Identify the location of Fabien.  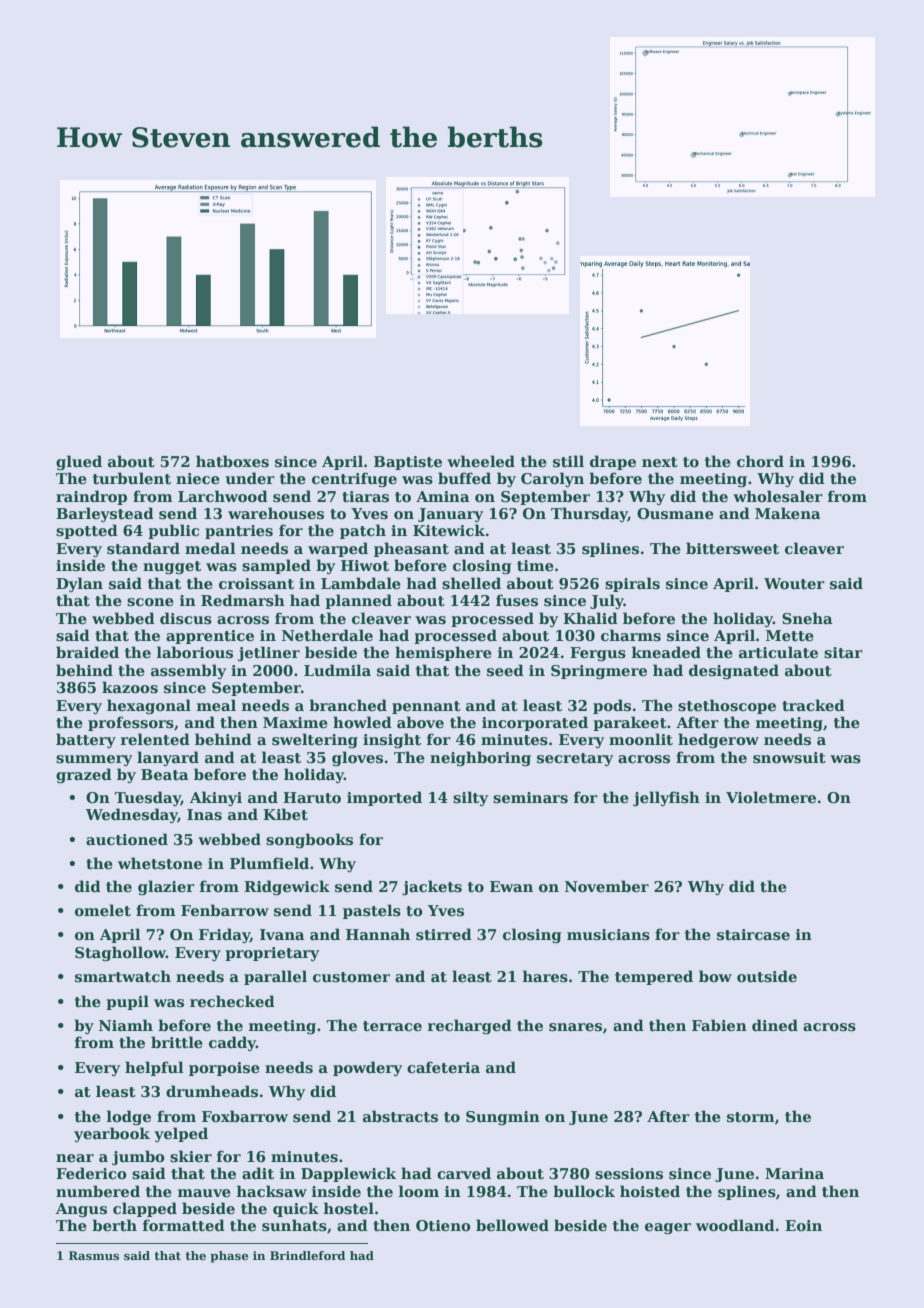
(719, 1025).
